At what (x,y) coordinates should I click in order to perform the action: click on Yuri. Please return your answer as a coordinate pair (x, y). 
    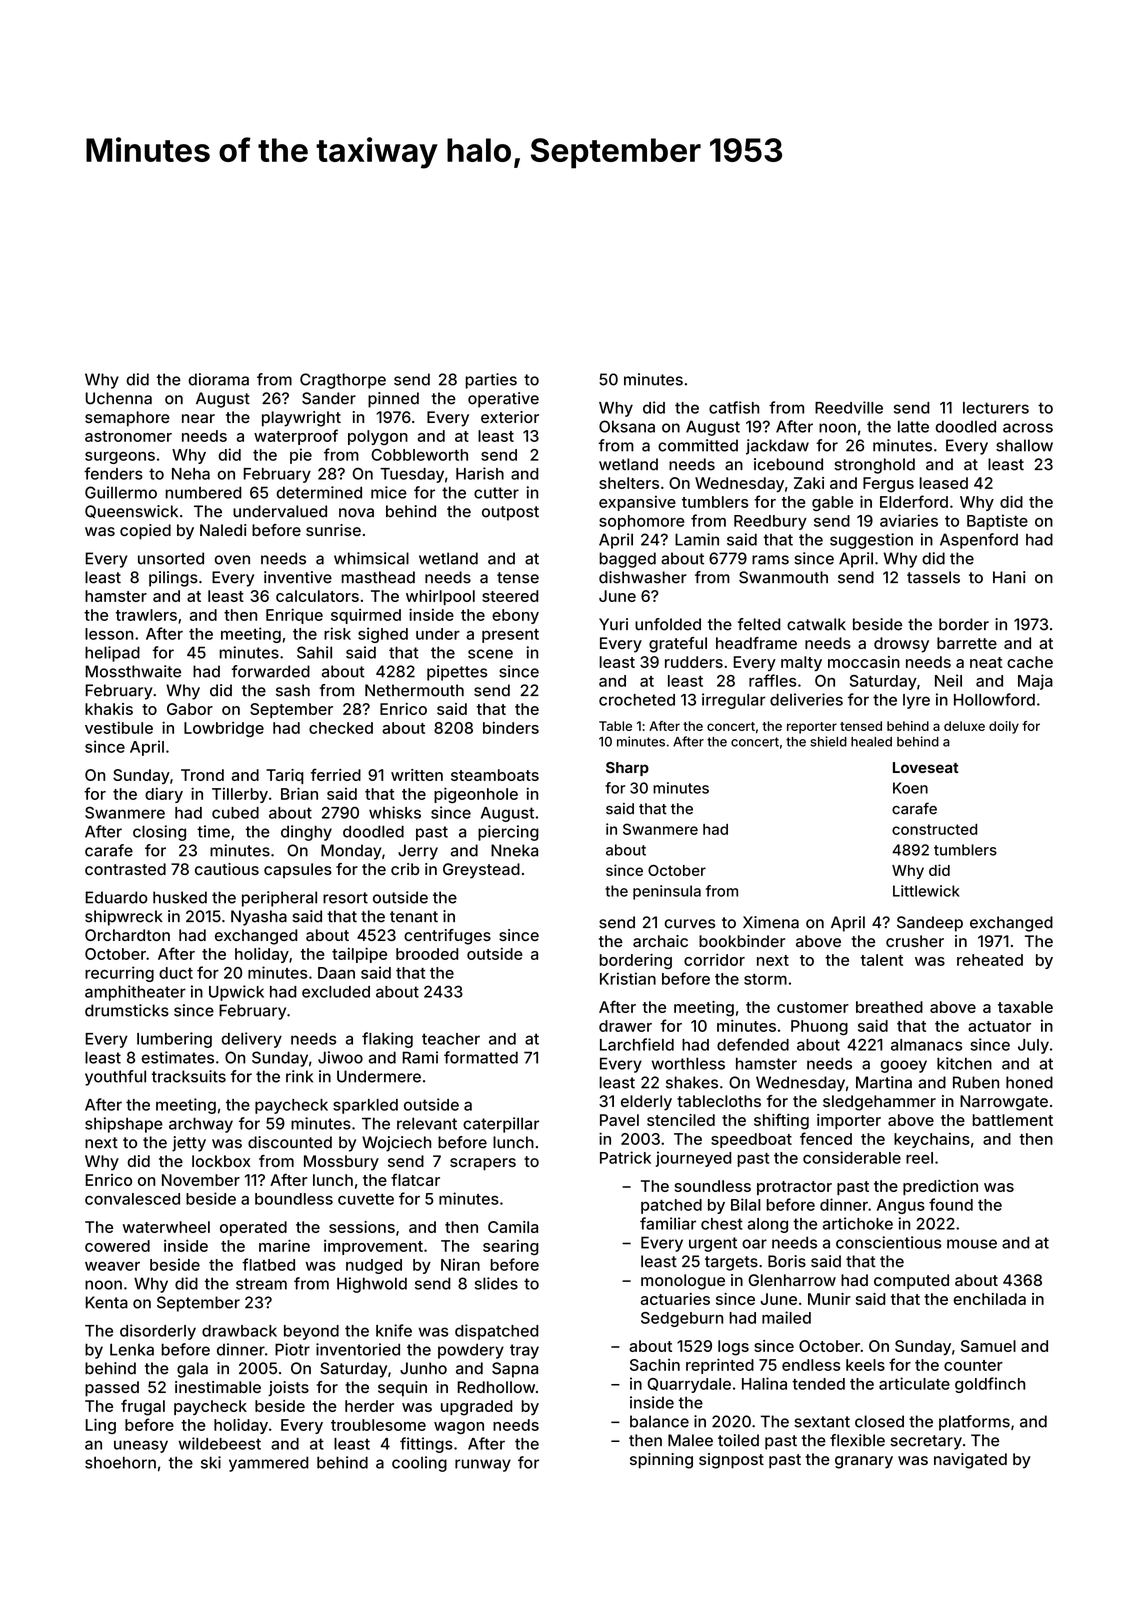
    Looking at the image, I should click on (613, 624).
